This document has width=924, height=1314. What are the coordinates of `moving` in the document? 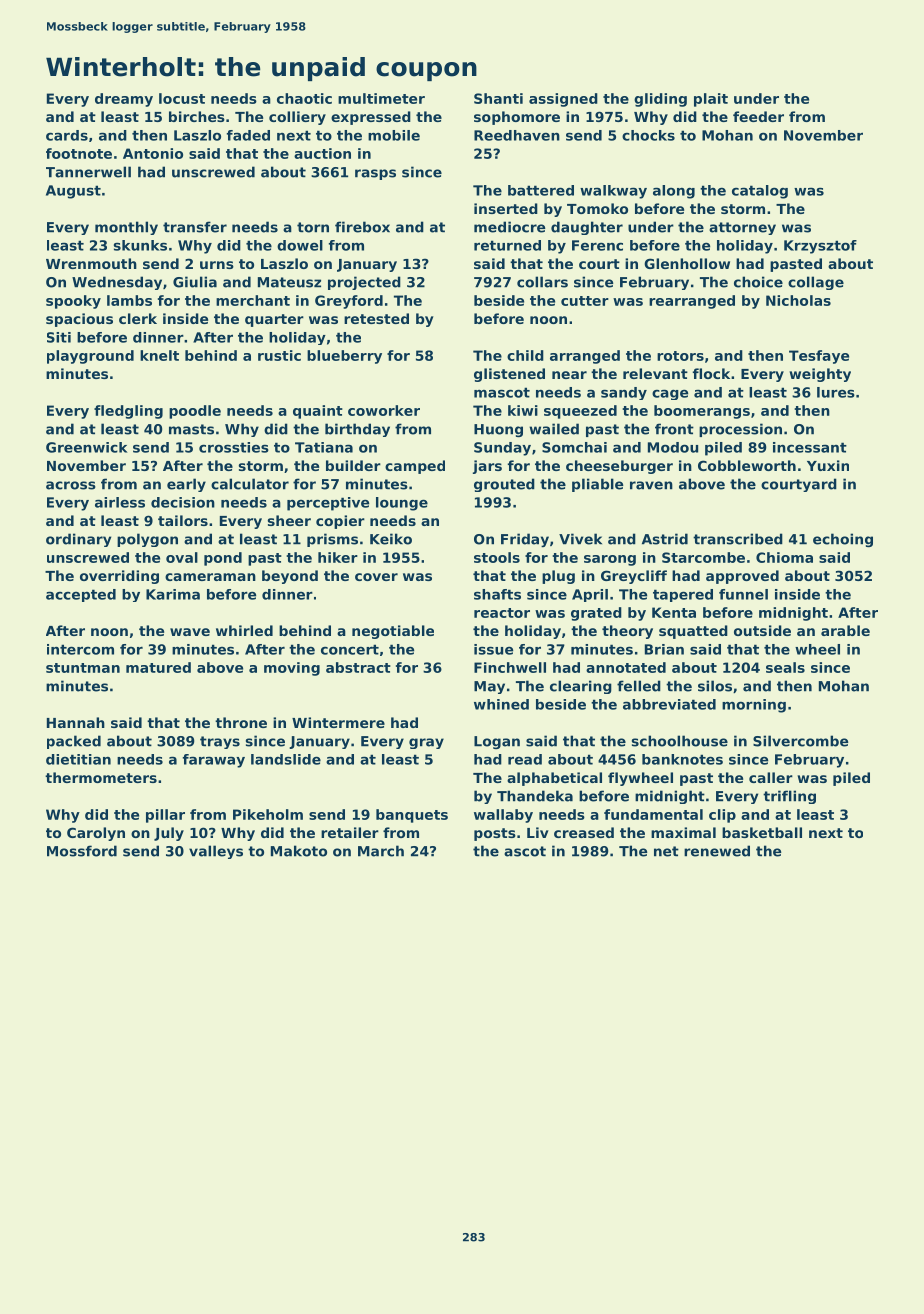 It's located at (292, 669).
